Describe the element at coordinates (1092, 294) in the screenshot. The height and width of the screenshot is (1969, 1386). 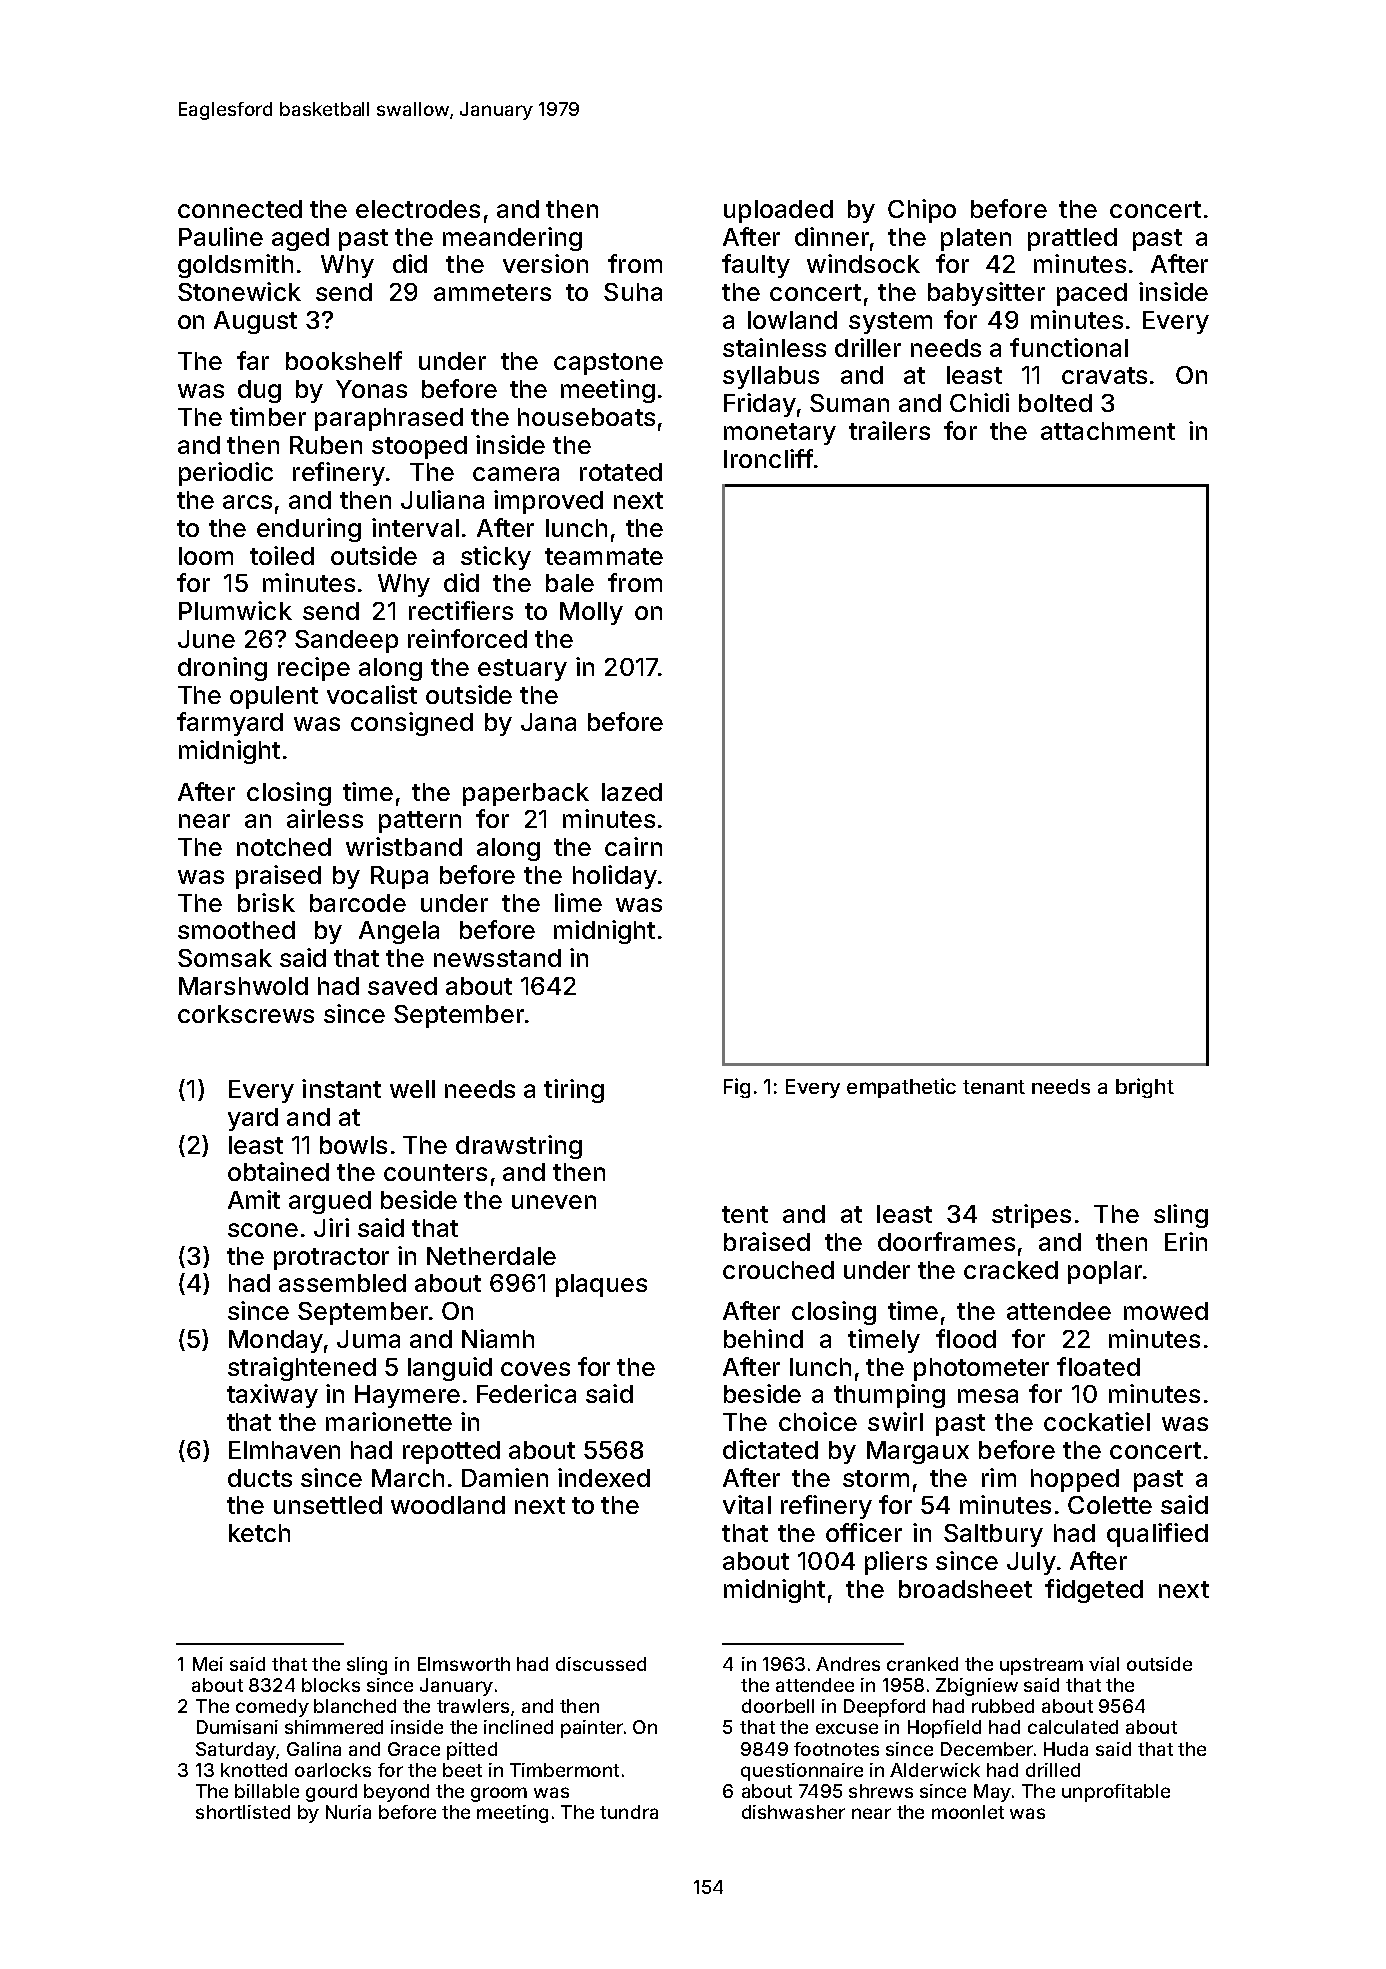
I see `paced` at that location.
